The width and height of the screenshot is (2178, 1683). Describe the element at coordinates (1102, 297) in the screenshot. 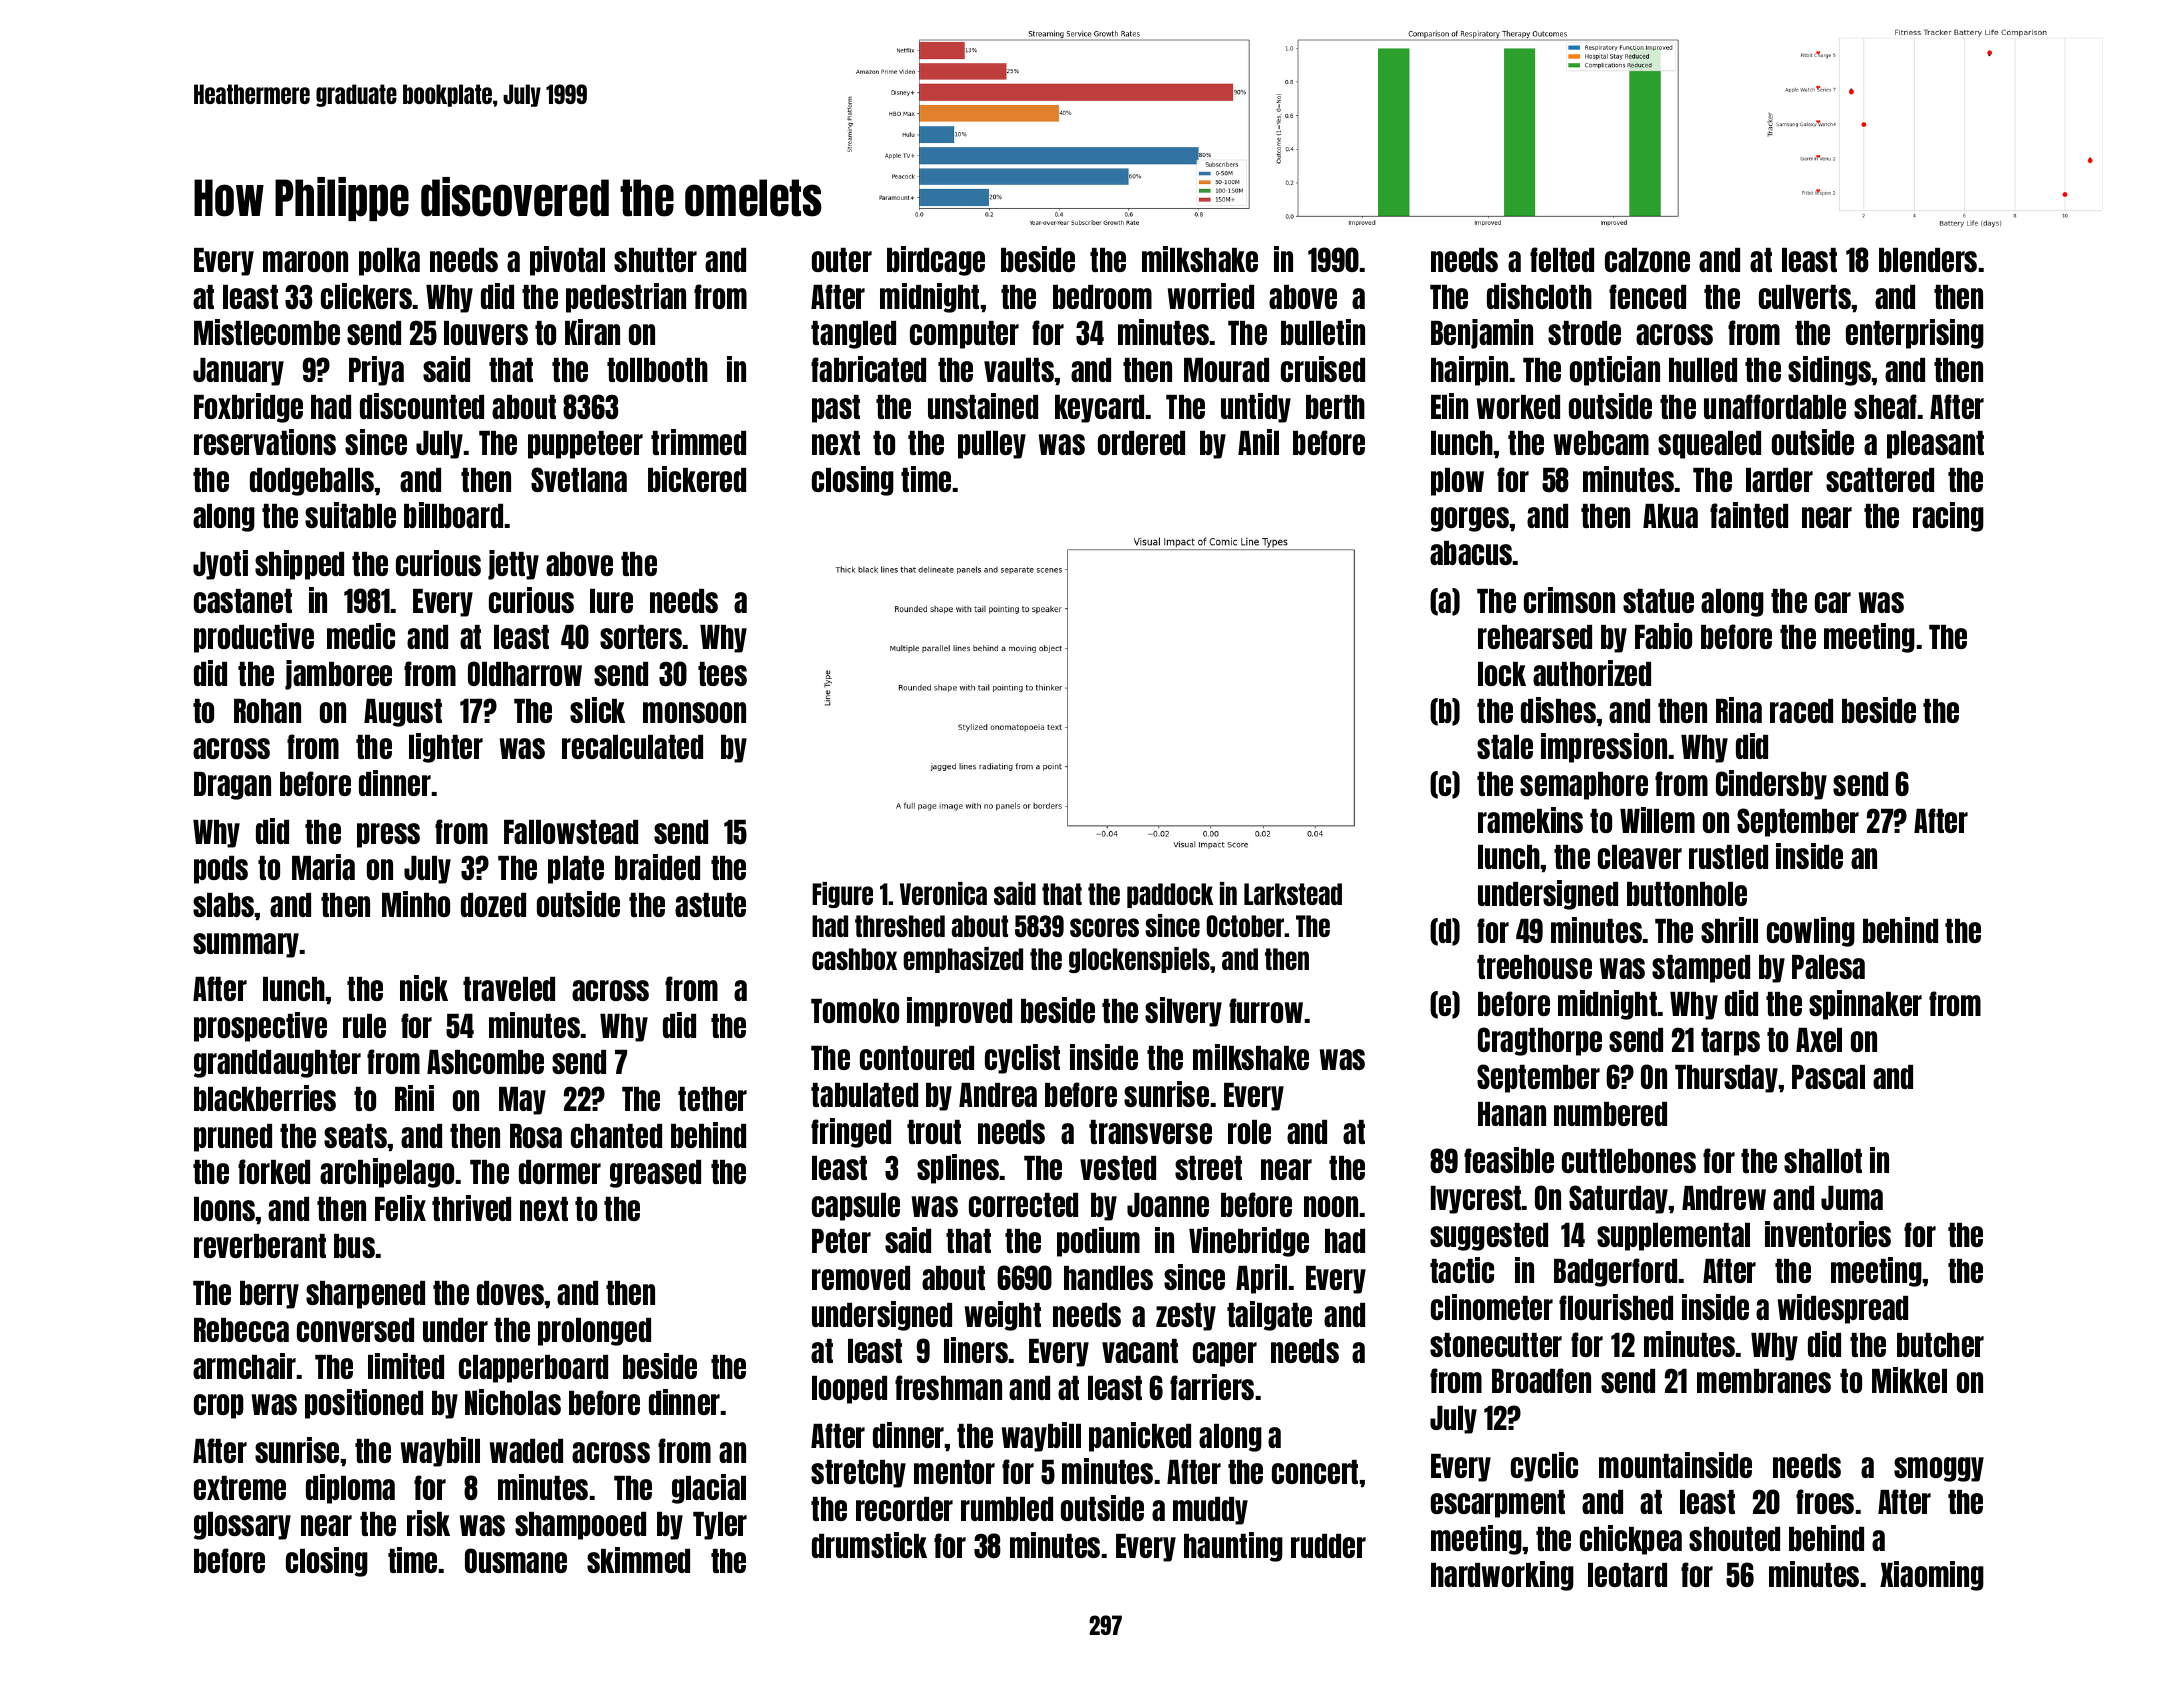

I see `bedroom` at that location.
